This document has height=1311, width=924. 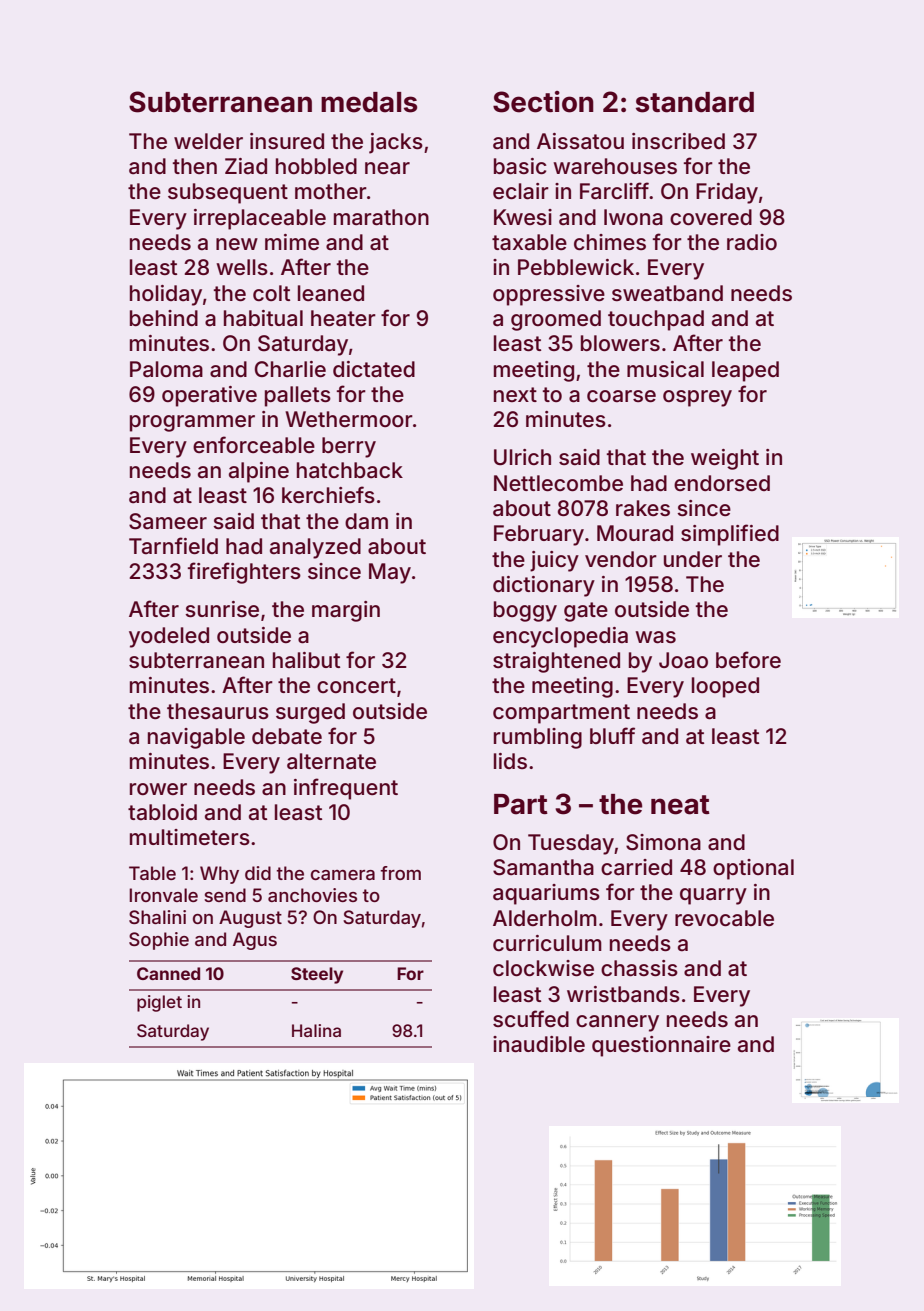 I want to click on yodeled, so click(x=169, y=637).
